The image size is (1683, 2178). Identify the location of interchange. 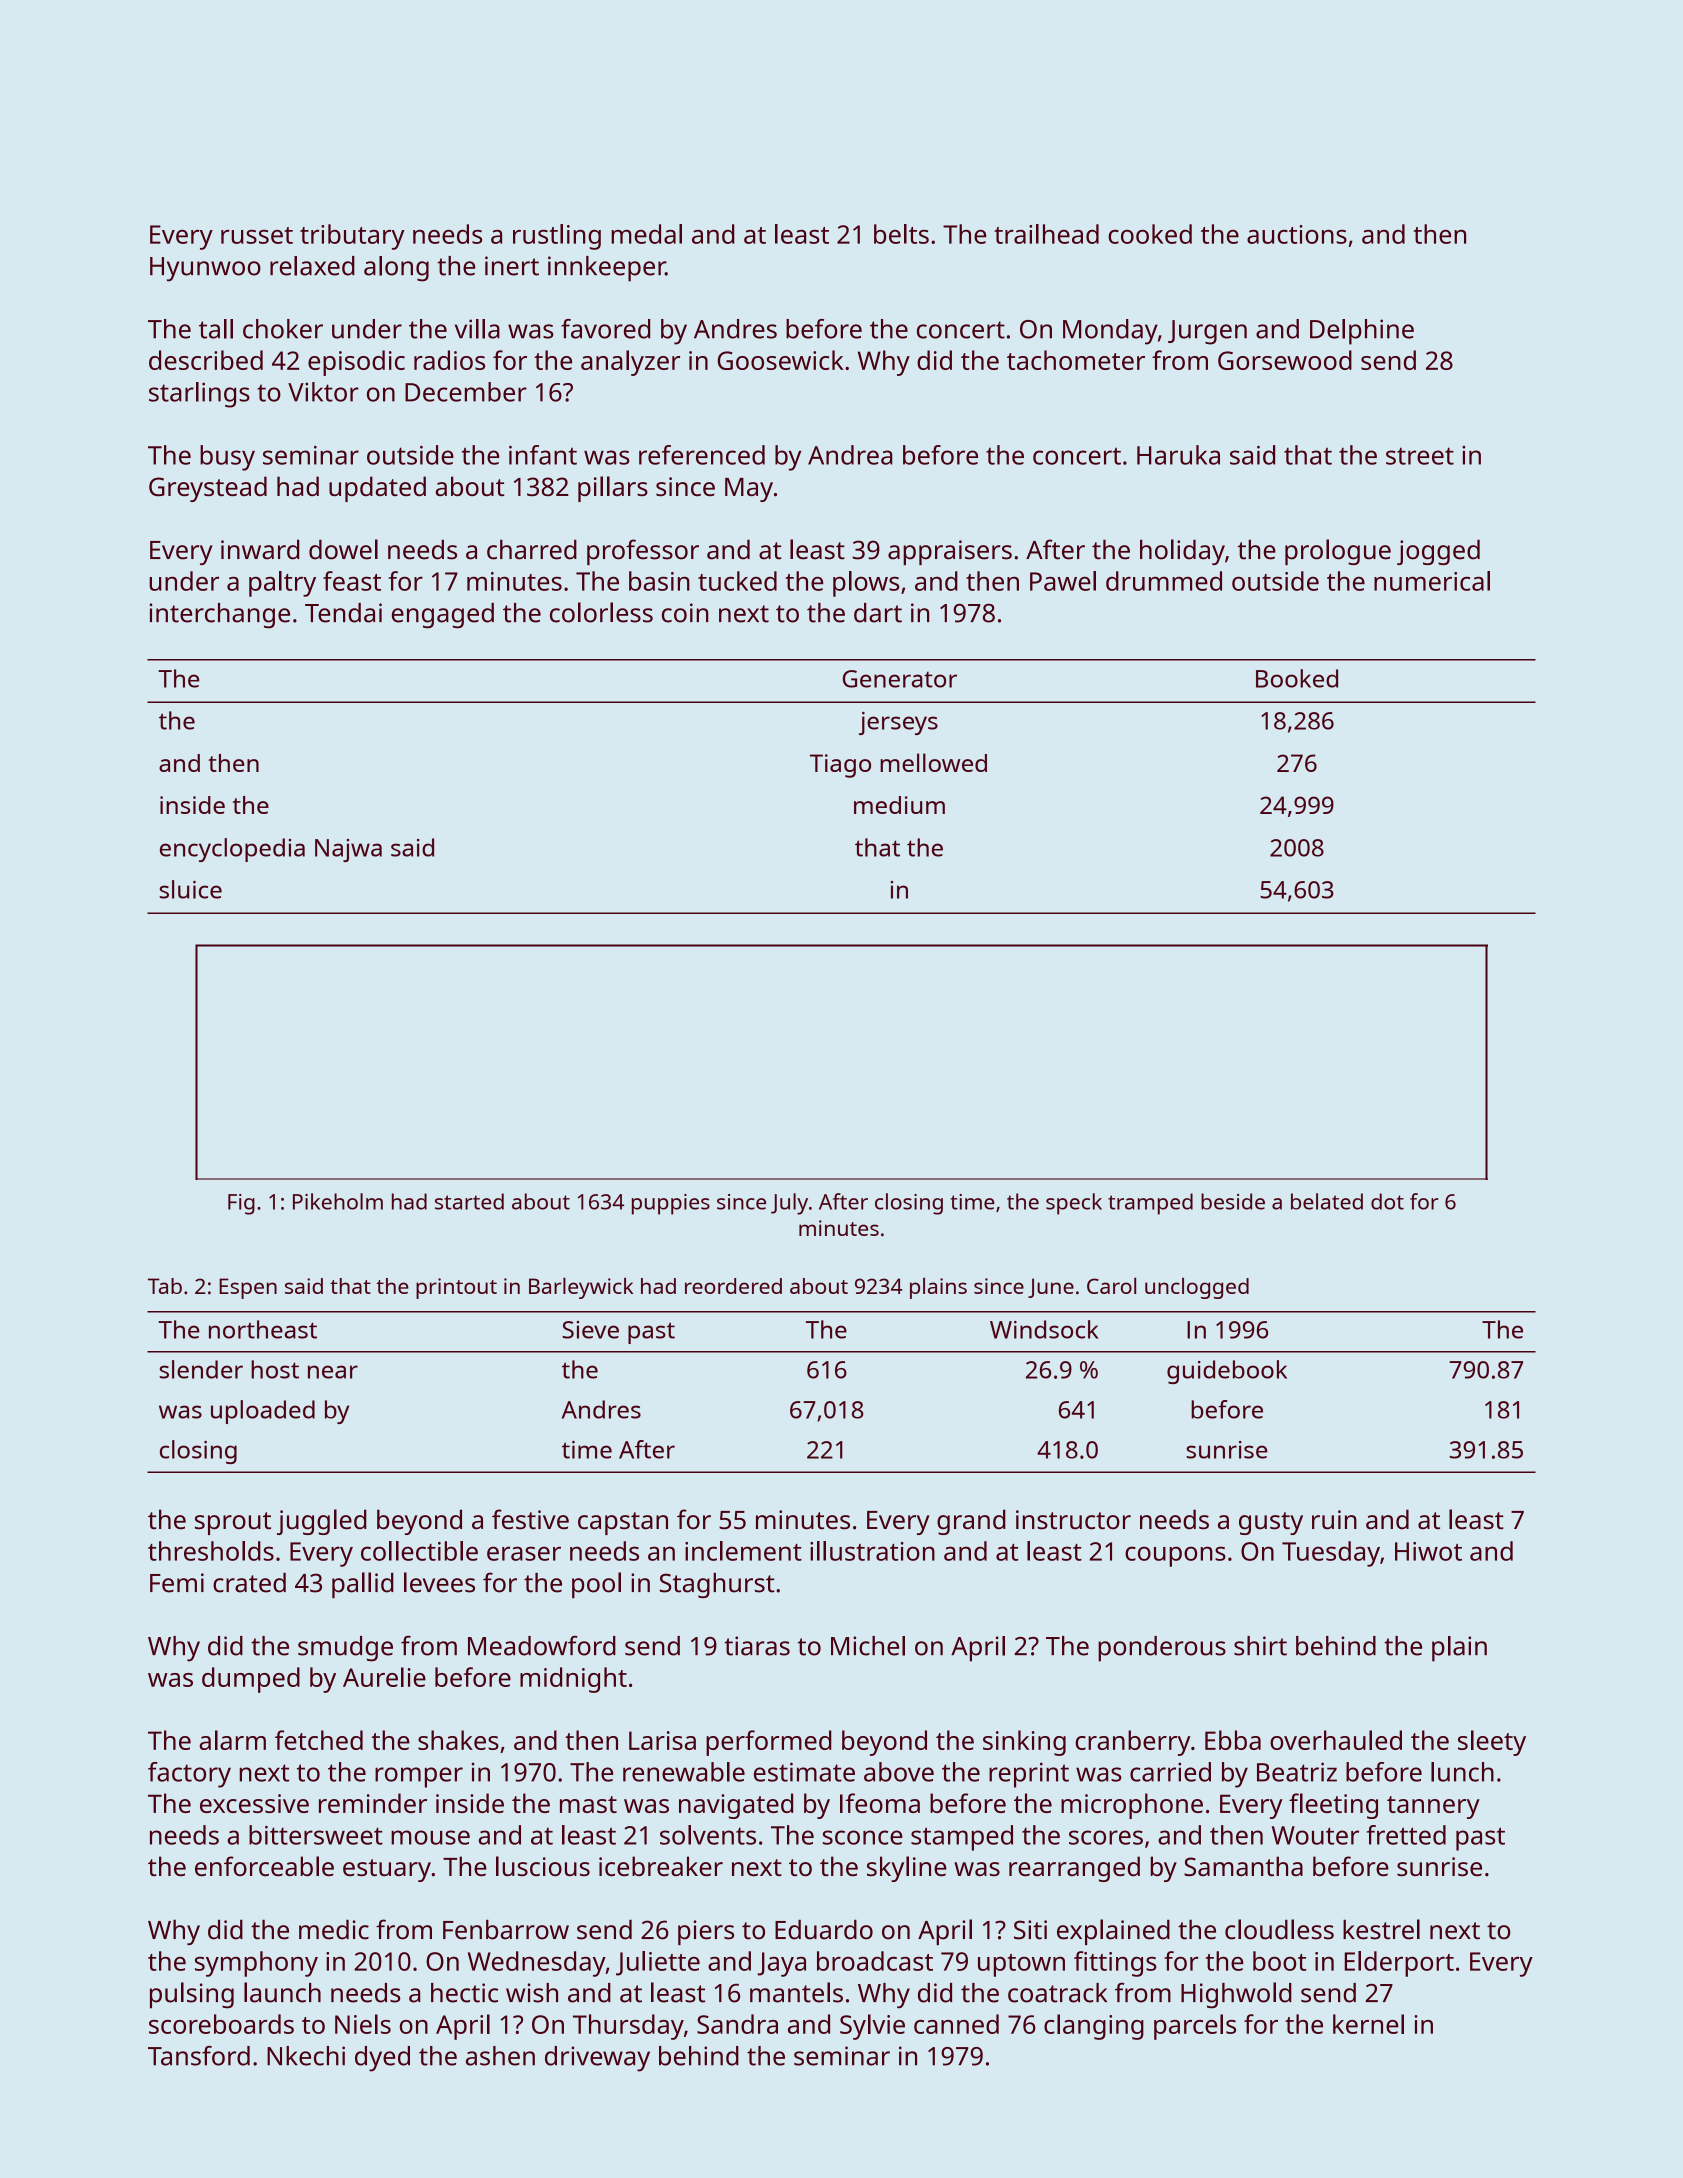
(219, 616).
